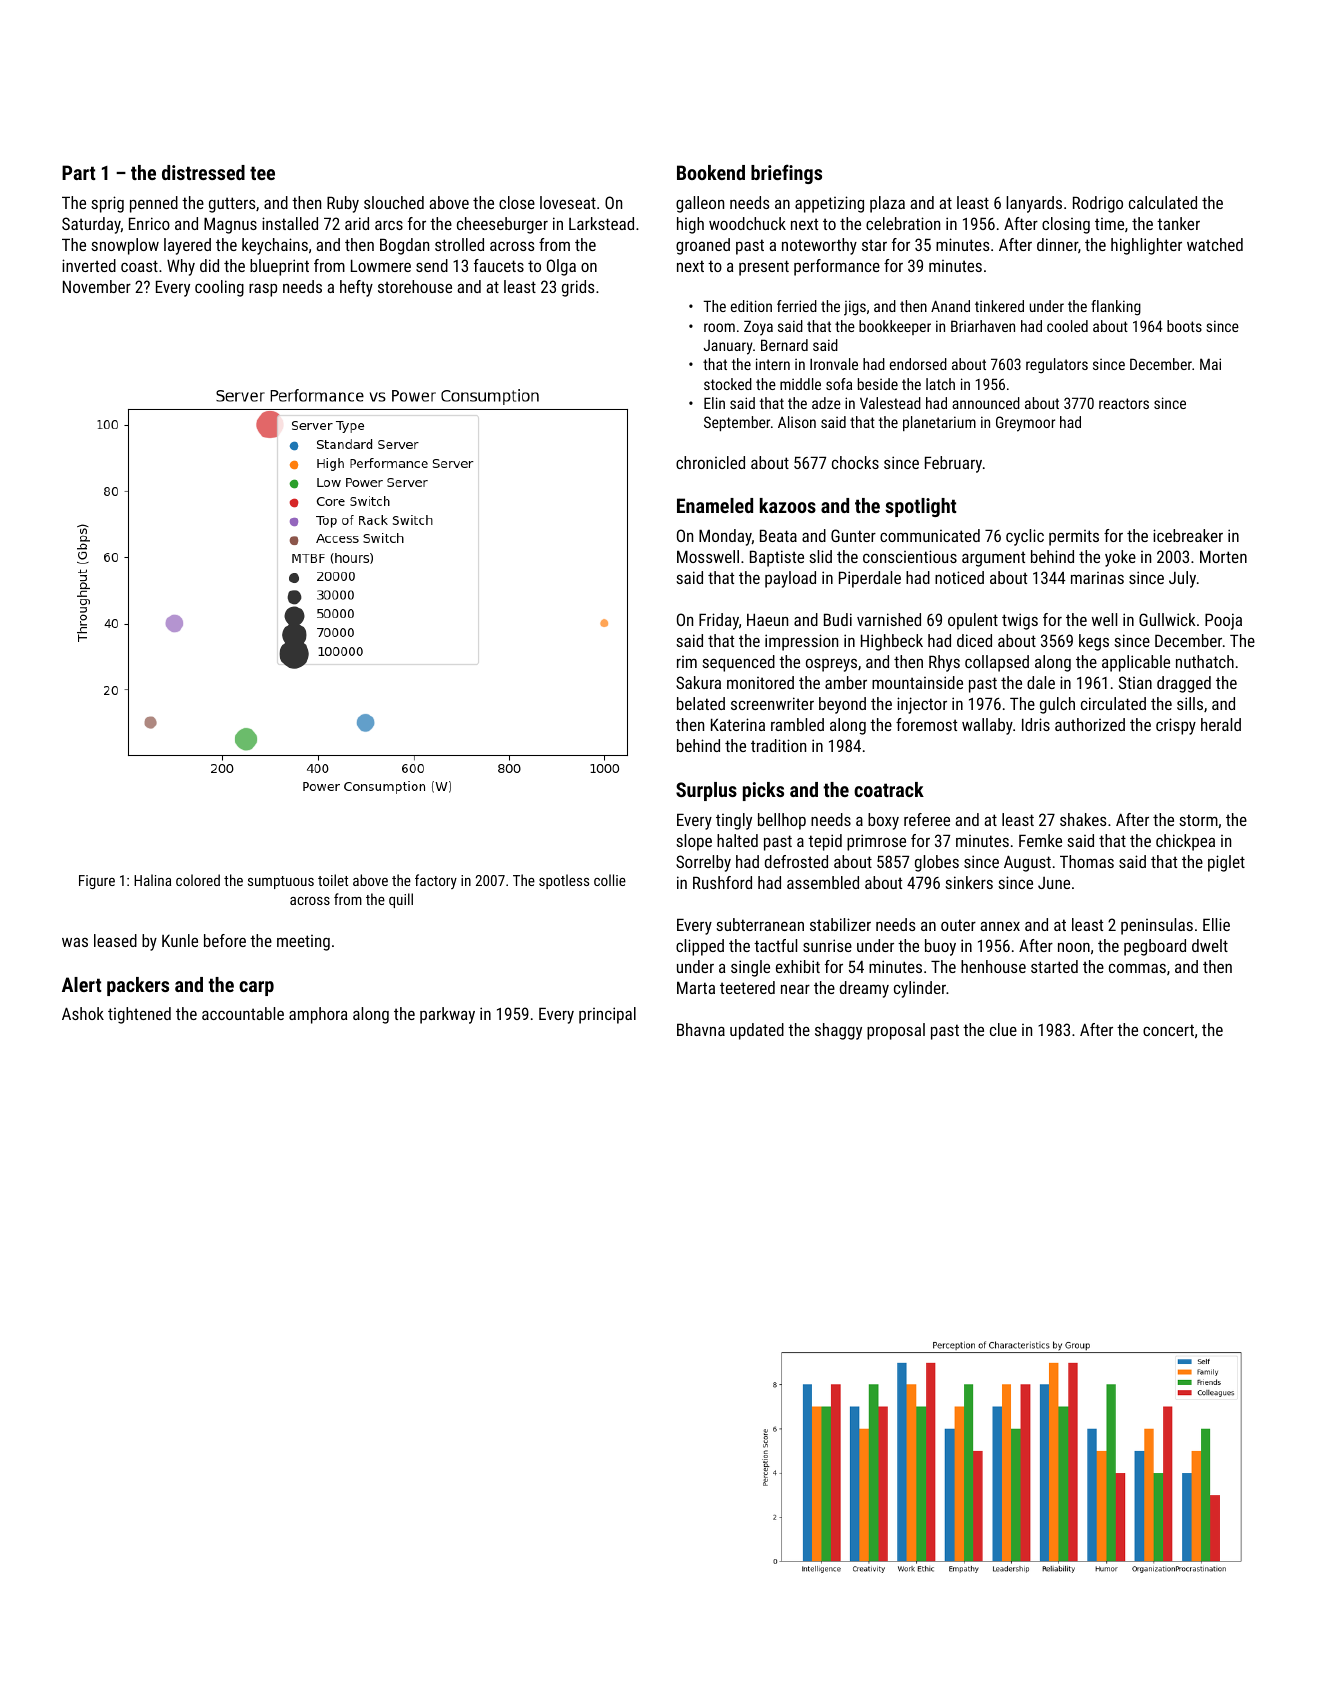 The image size is (1318, 1705). Describe the element at coordinates (939, 423) in the screenshot. I see `planetarium` at that location.
